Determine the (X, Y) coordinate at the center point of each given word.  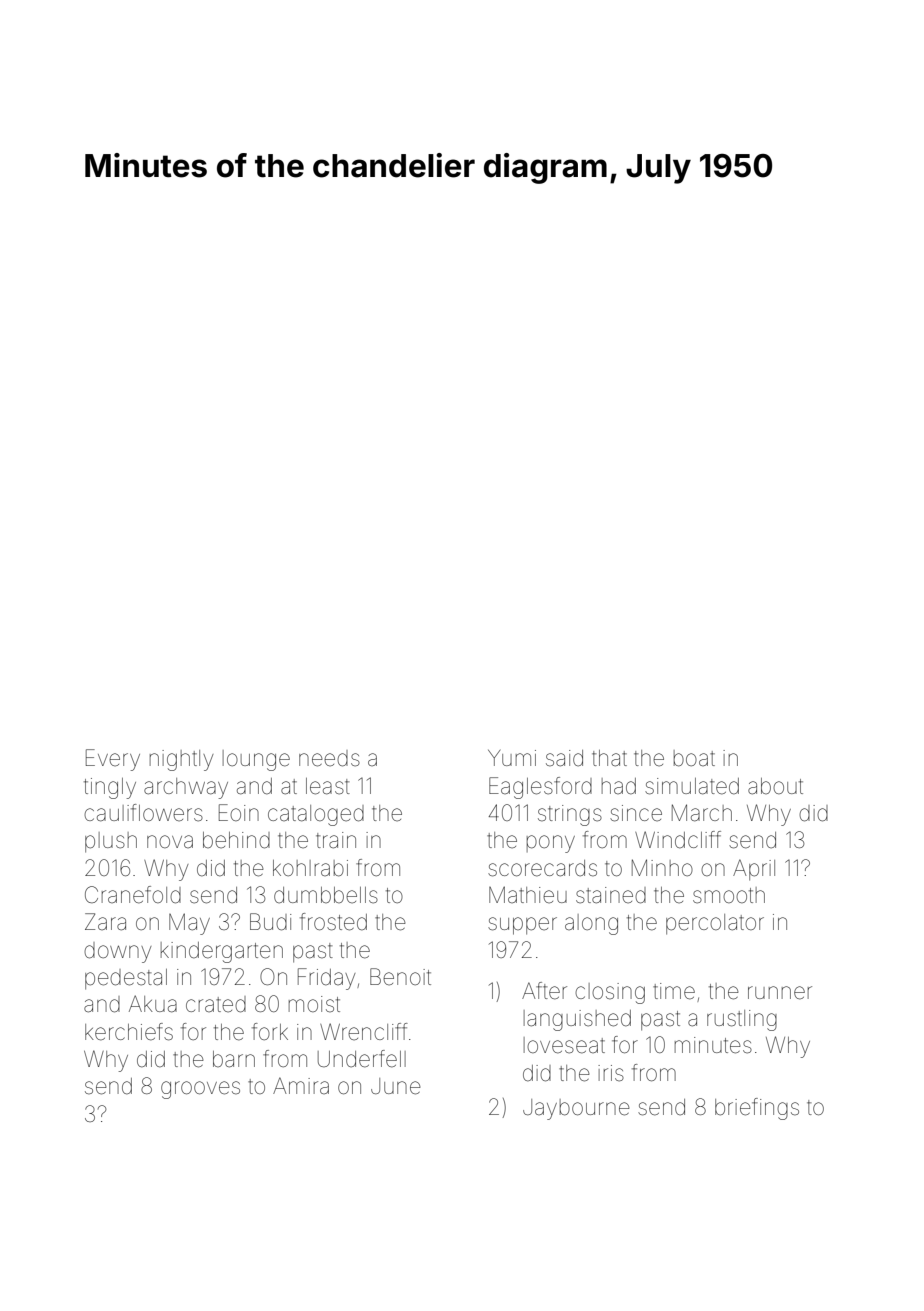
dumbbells (326, 895)
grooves (200, 1090)
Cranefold (133, 895)
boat (694, 758)
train (336, 840)
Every (113, 760)
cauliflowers (143, 813)
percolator (715, 924)
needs (329, 758)
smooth (729, 895)
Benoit (400, 977)
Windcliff (678, 840)
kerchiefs (129, 1032)
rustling (742, 1020)
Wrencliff (364, 1032)
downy (118, 952)
